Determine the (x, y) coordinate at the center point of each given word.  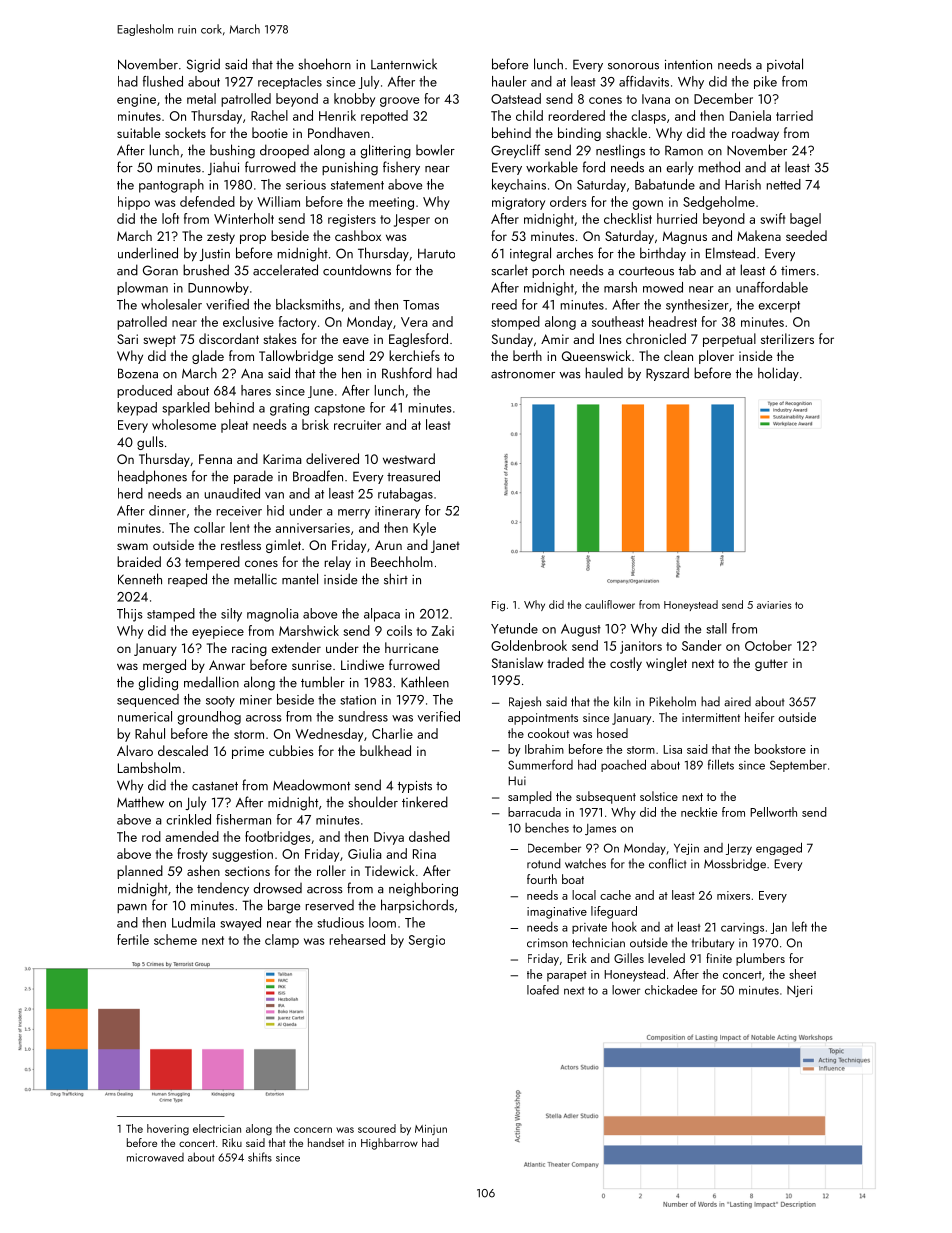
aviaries (774, 605)
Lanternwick (404, 64)
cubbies (291, 750)
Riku (232, 1142)
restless (241, 544)
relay (338, 563)
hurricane (411, 647)
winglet (666, 664)
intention (688, 64)
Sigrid (203, 65)
